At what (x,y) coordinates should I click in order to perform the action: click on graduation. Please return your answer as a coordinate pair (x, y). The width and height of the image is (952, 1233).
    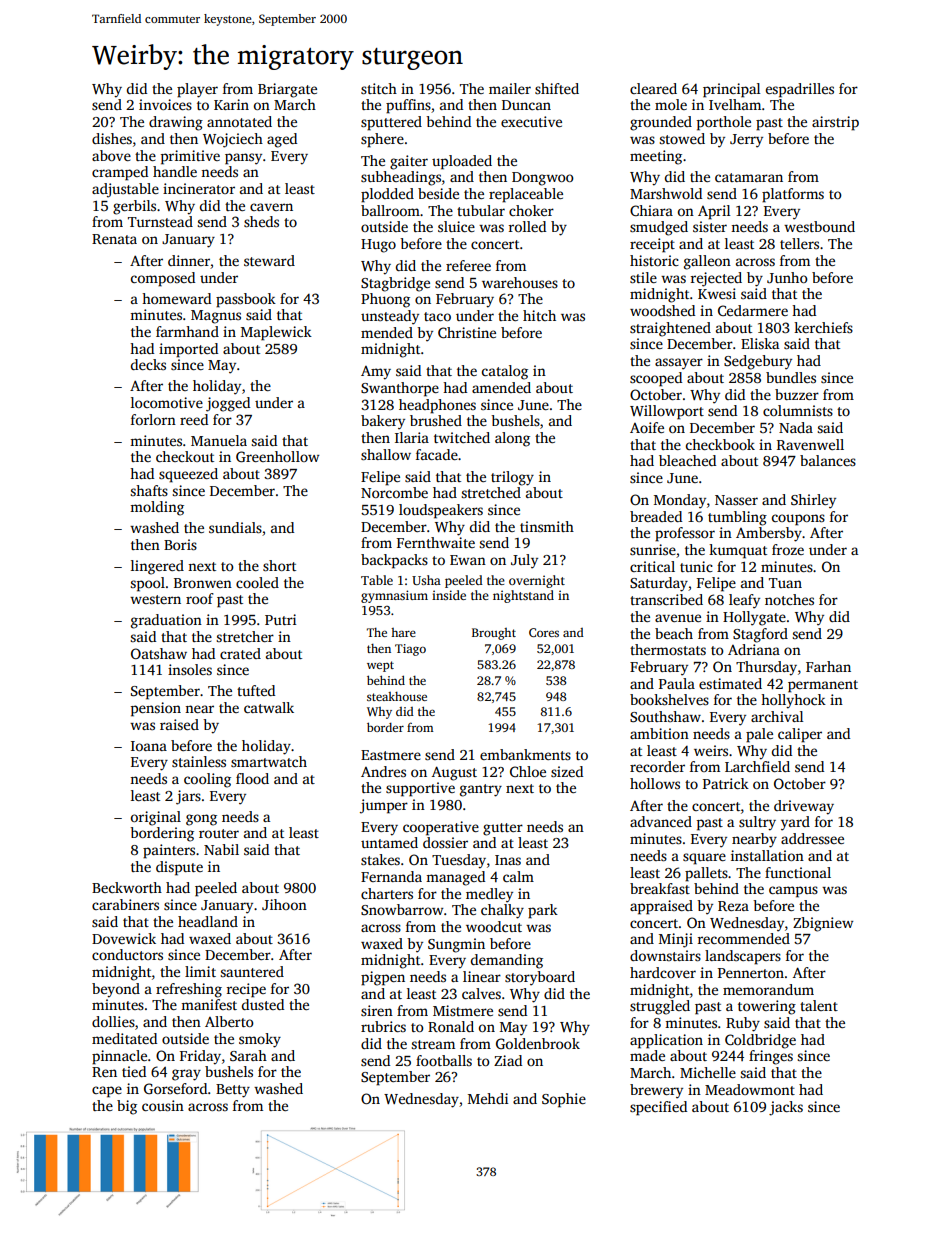
    Looking at the image, I should click on (166, 621).
